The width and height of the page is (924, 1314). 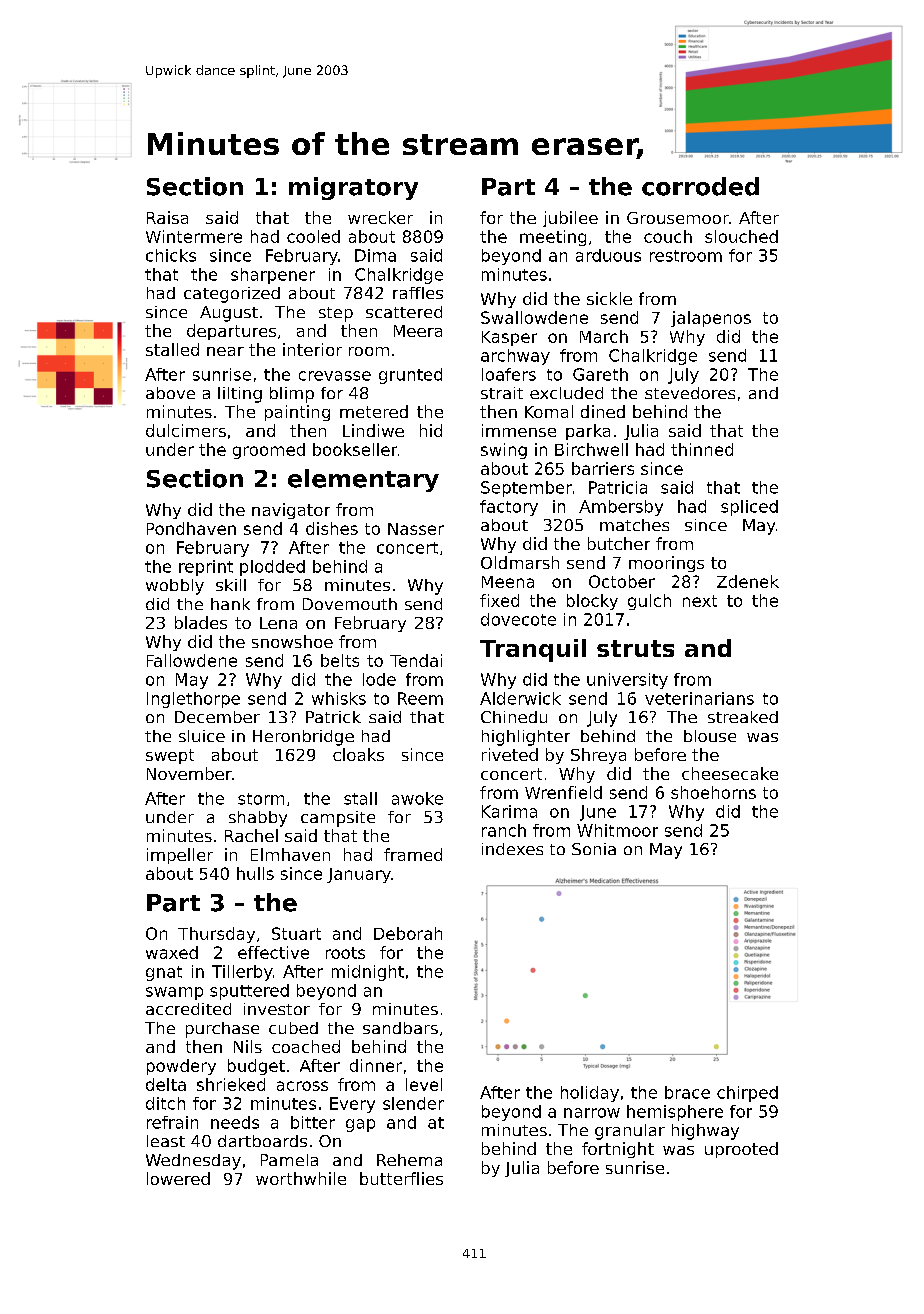 What do you see at coordinates (170, 756) in the page?
I see `swept` at bounding box center [170, 756].
